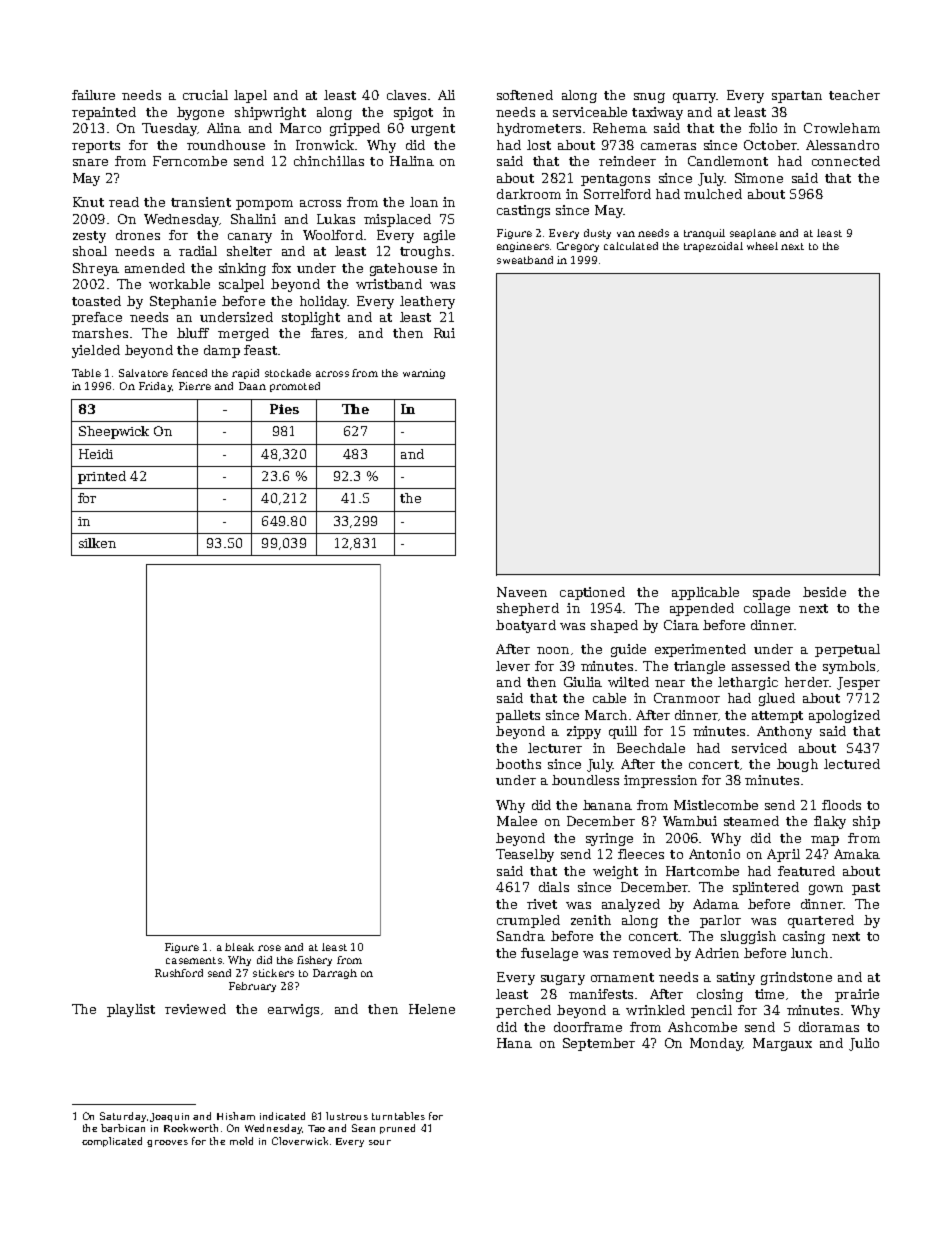  What do you see at coordinates (518, 716) in the document?
I see `pallets` at bounding box center [518, 716].
